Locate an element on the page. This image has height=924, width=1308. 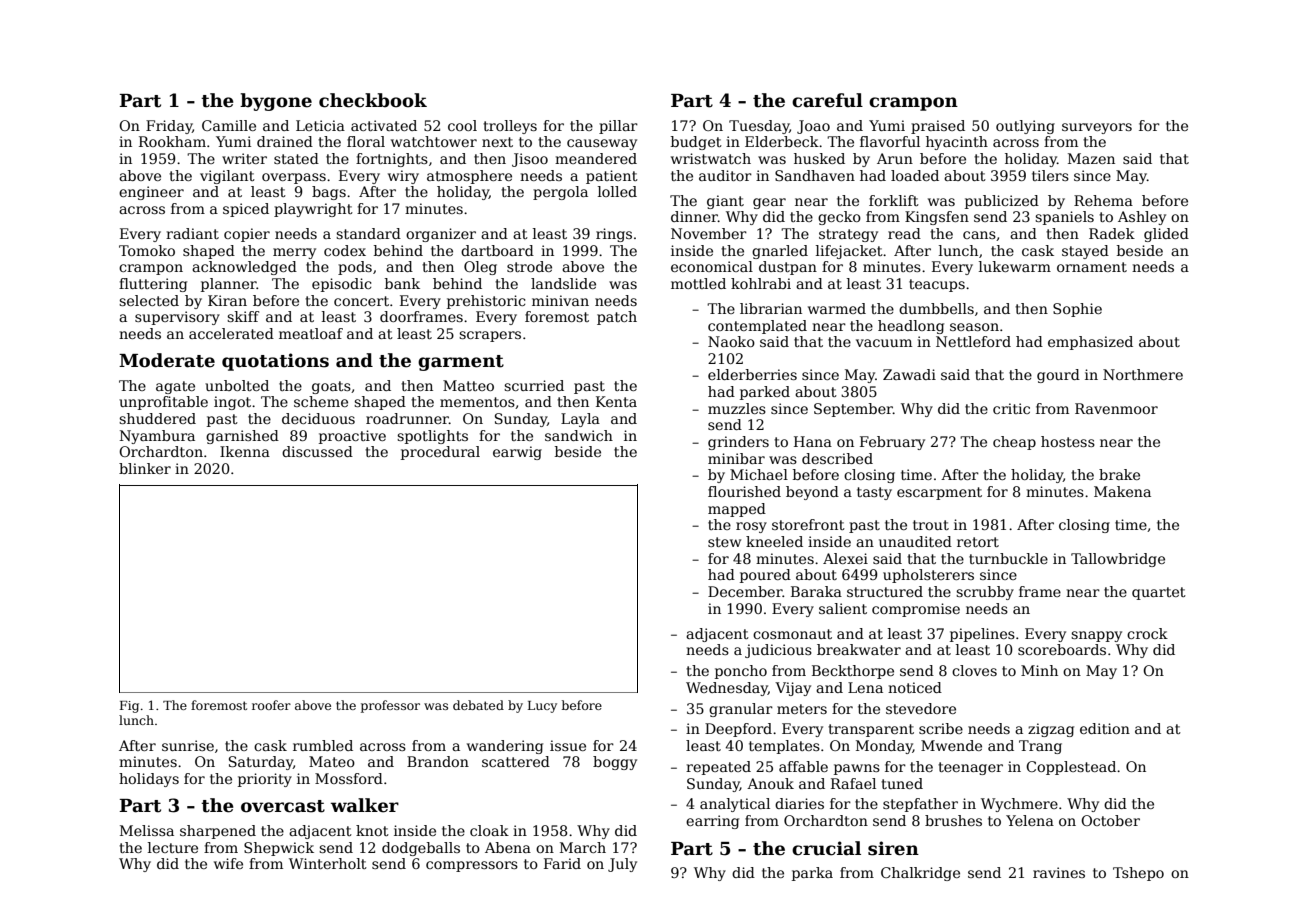
Fig is located at coordinates (129, 707).
